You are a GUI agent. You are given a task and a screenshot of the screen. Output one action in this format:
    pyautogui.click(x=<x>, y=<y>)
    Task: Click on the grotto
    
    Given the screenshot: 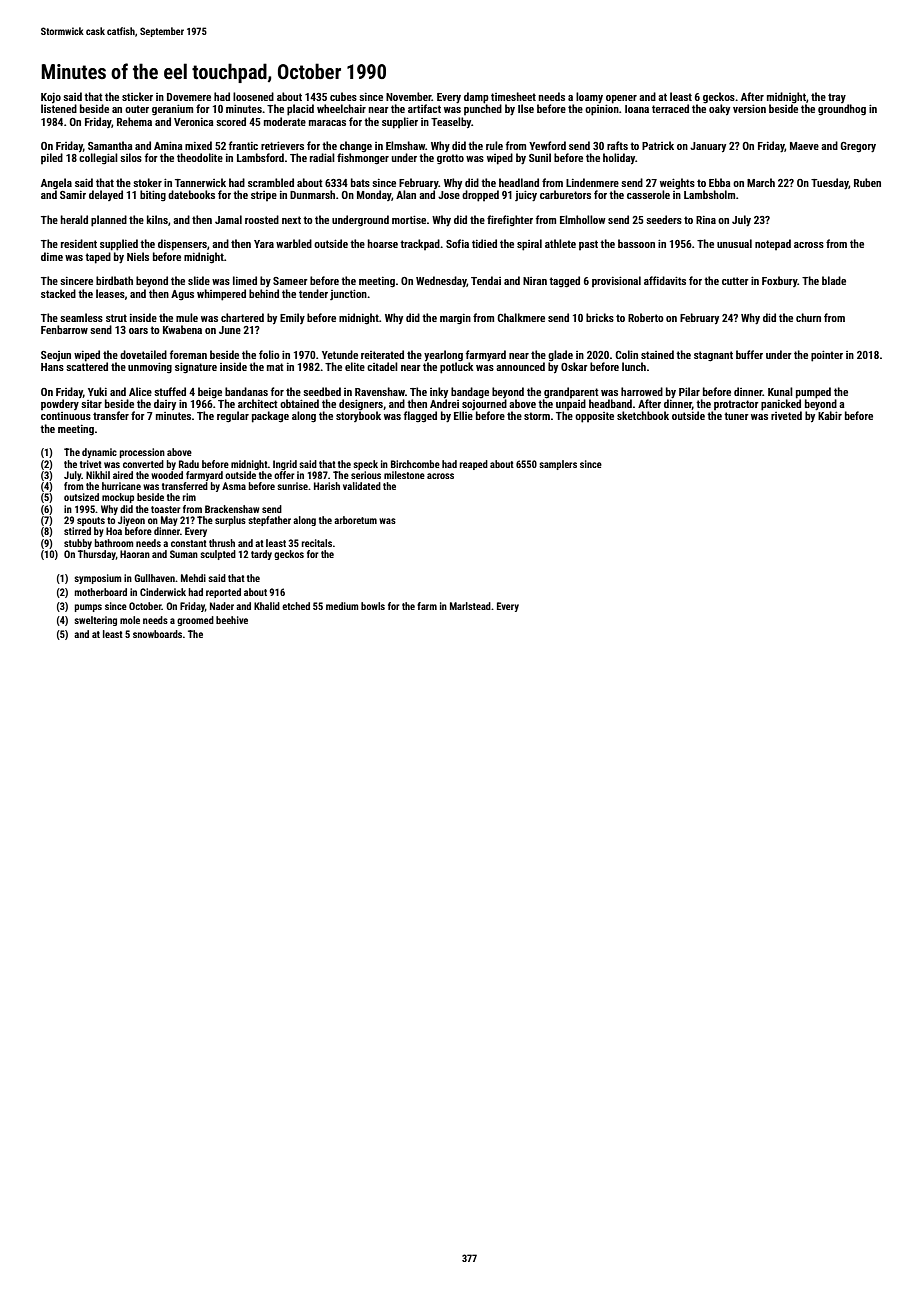 What is the action you would take?
    pyautogui.click(x=450, y=159)
